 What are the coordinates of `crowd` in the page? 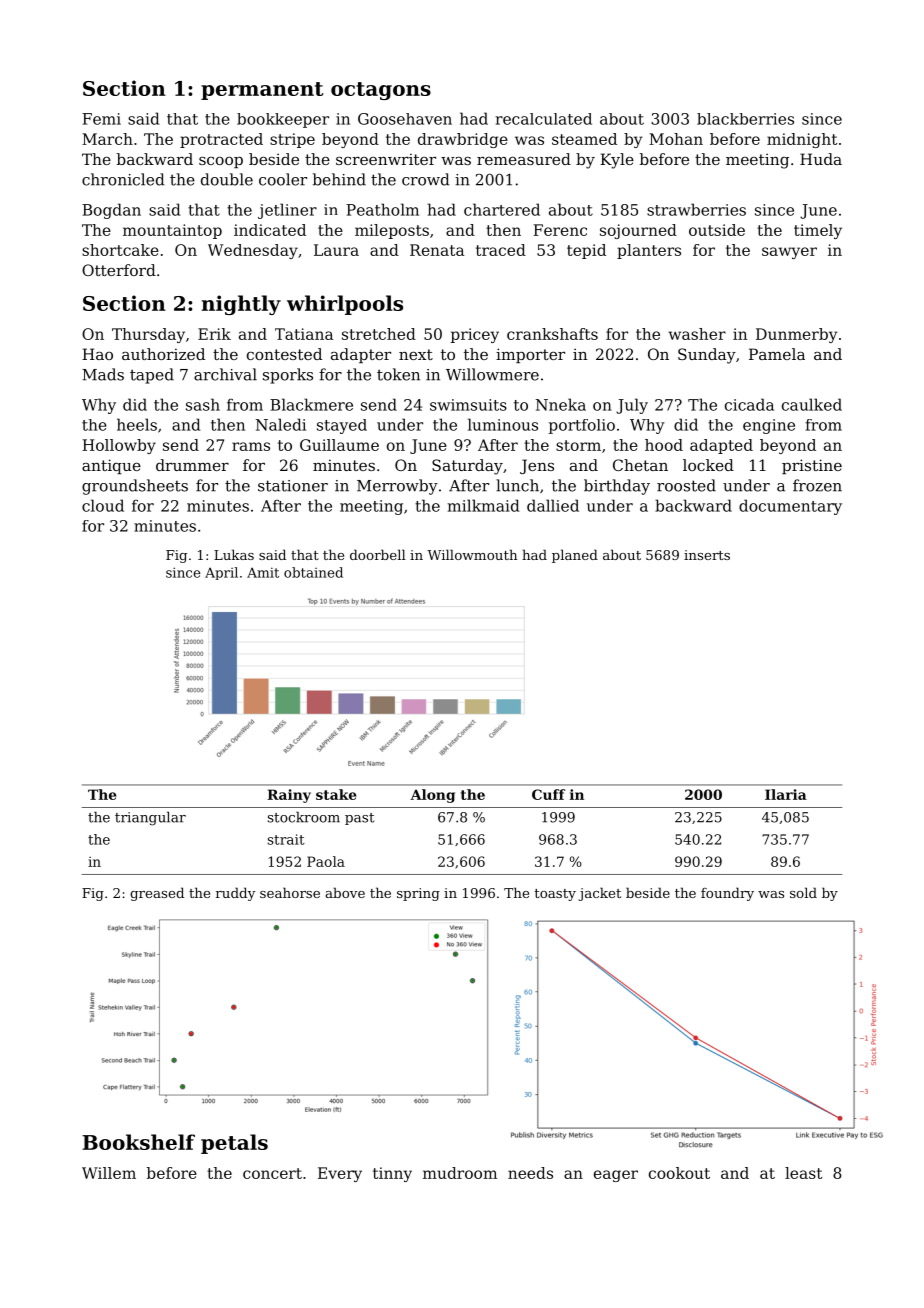 It's located at (426, 179).
